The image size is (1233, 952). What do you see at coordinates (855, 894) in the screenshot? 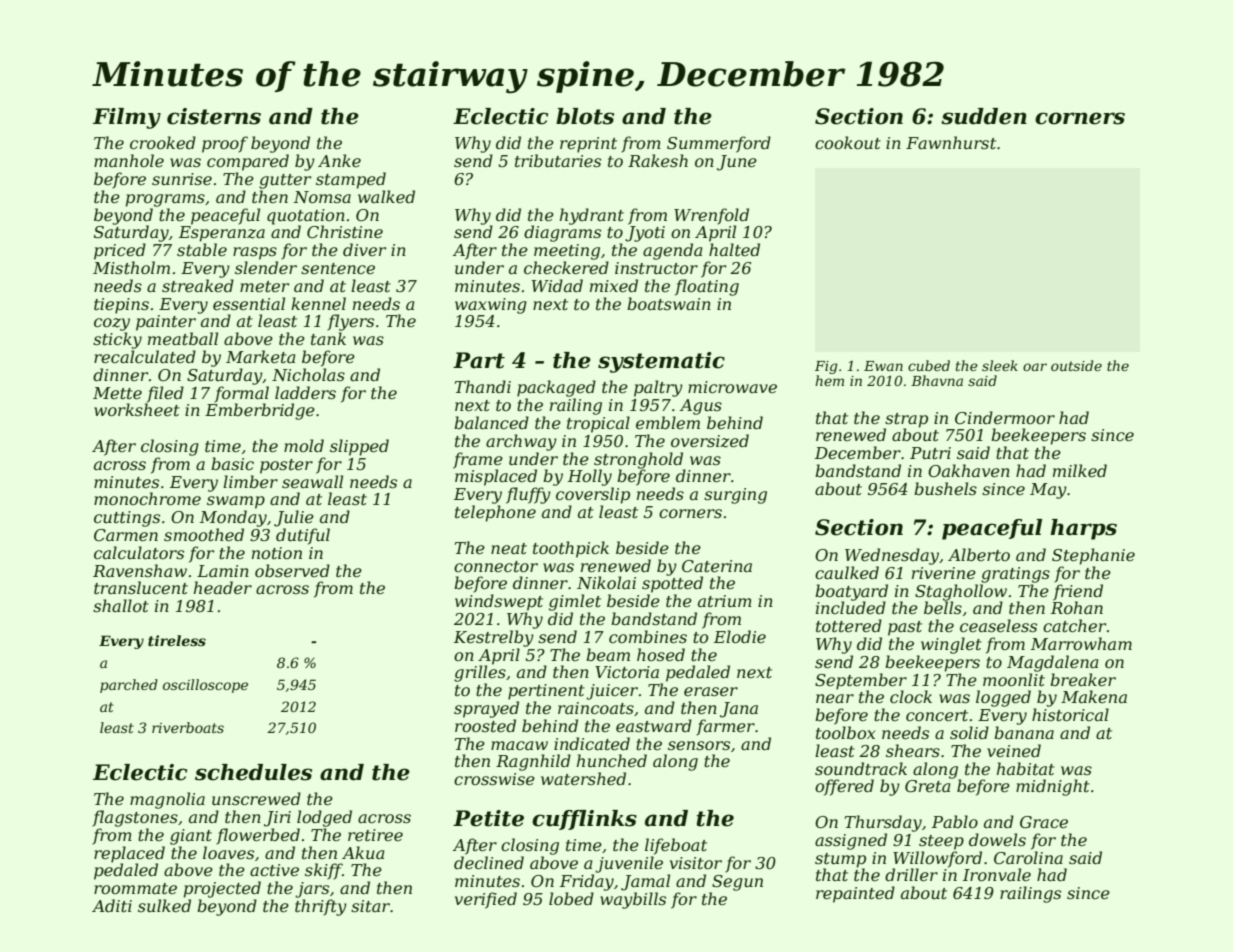
I see `repainted` at bounding box center [855, 894].
